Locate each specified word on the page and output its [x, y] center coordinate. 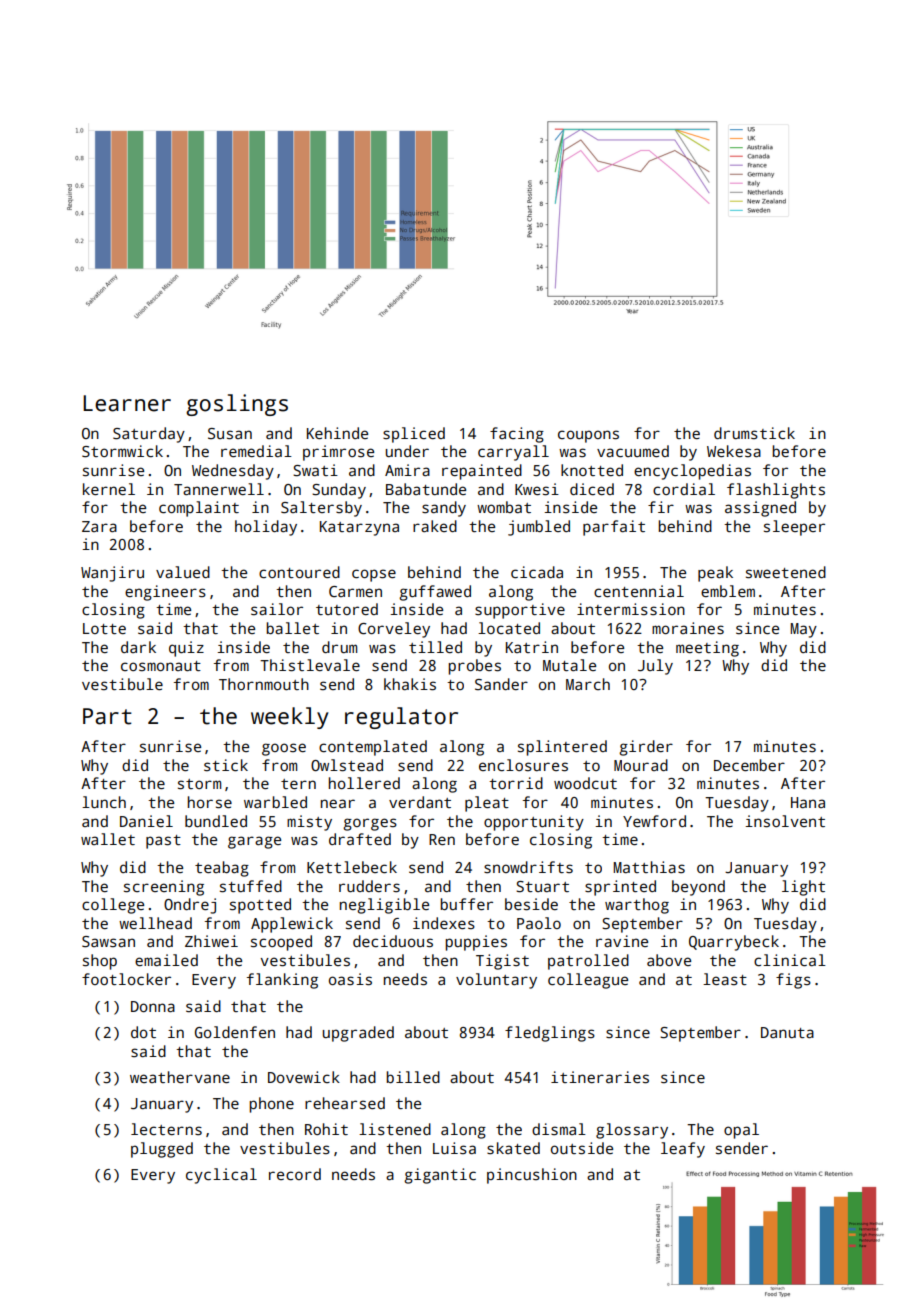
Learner [127, 403]
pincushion [532, 1176]
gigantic [440, 1176]
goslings [237, 405]
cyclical [221, 1176]
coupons [588, 436]
